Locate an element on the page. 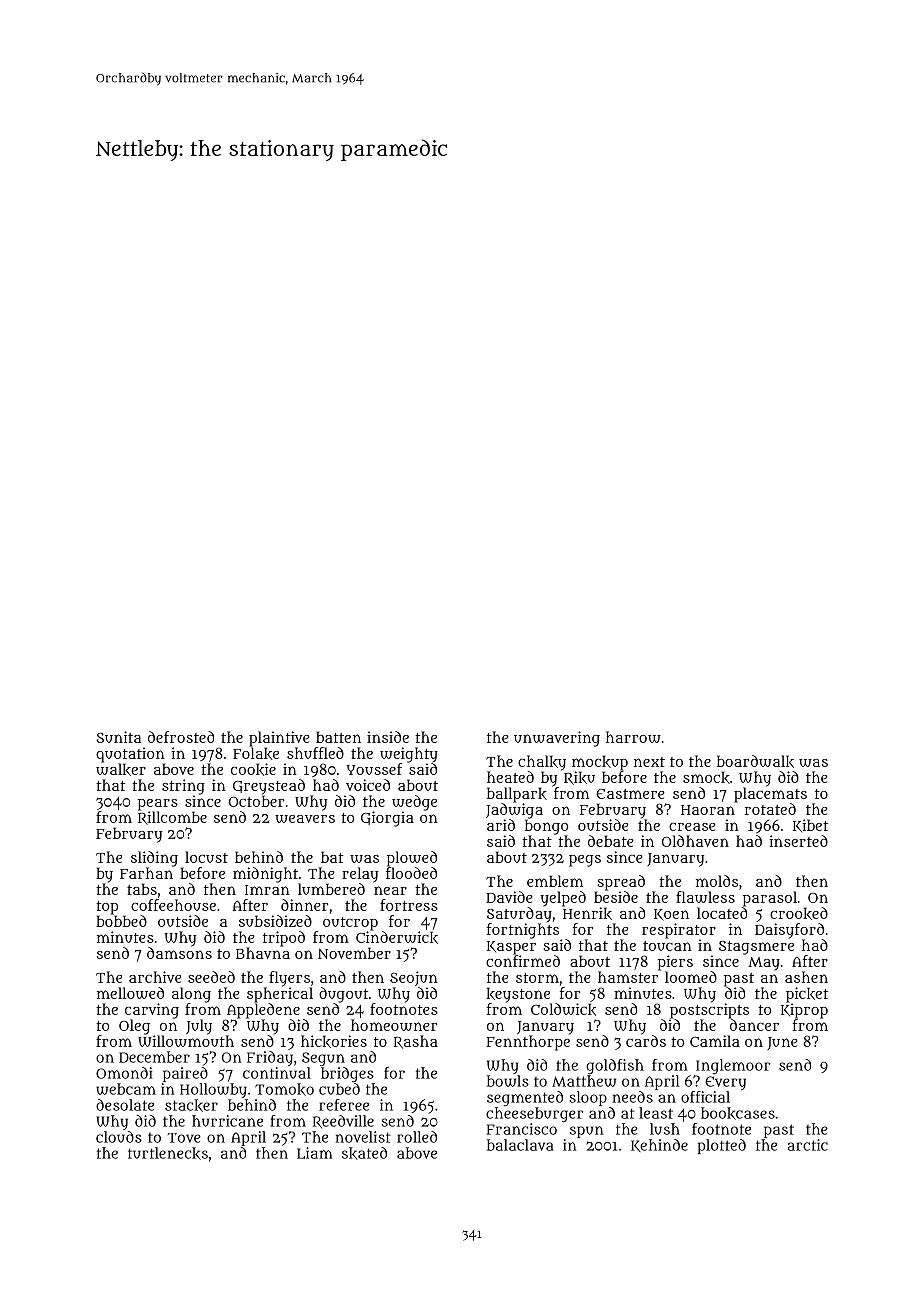 The width and height of the image is (924, 1311). unwavering is located at coordinates (557, 739).
